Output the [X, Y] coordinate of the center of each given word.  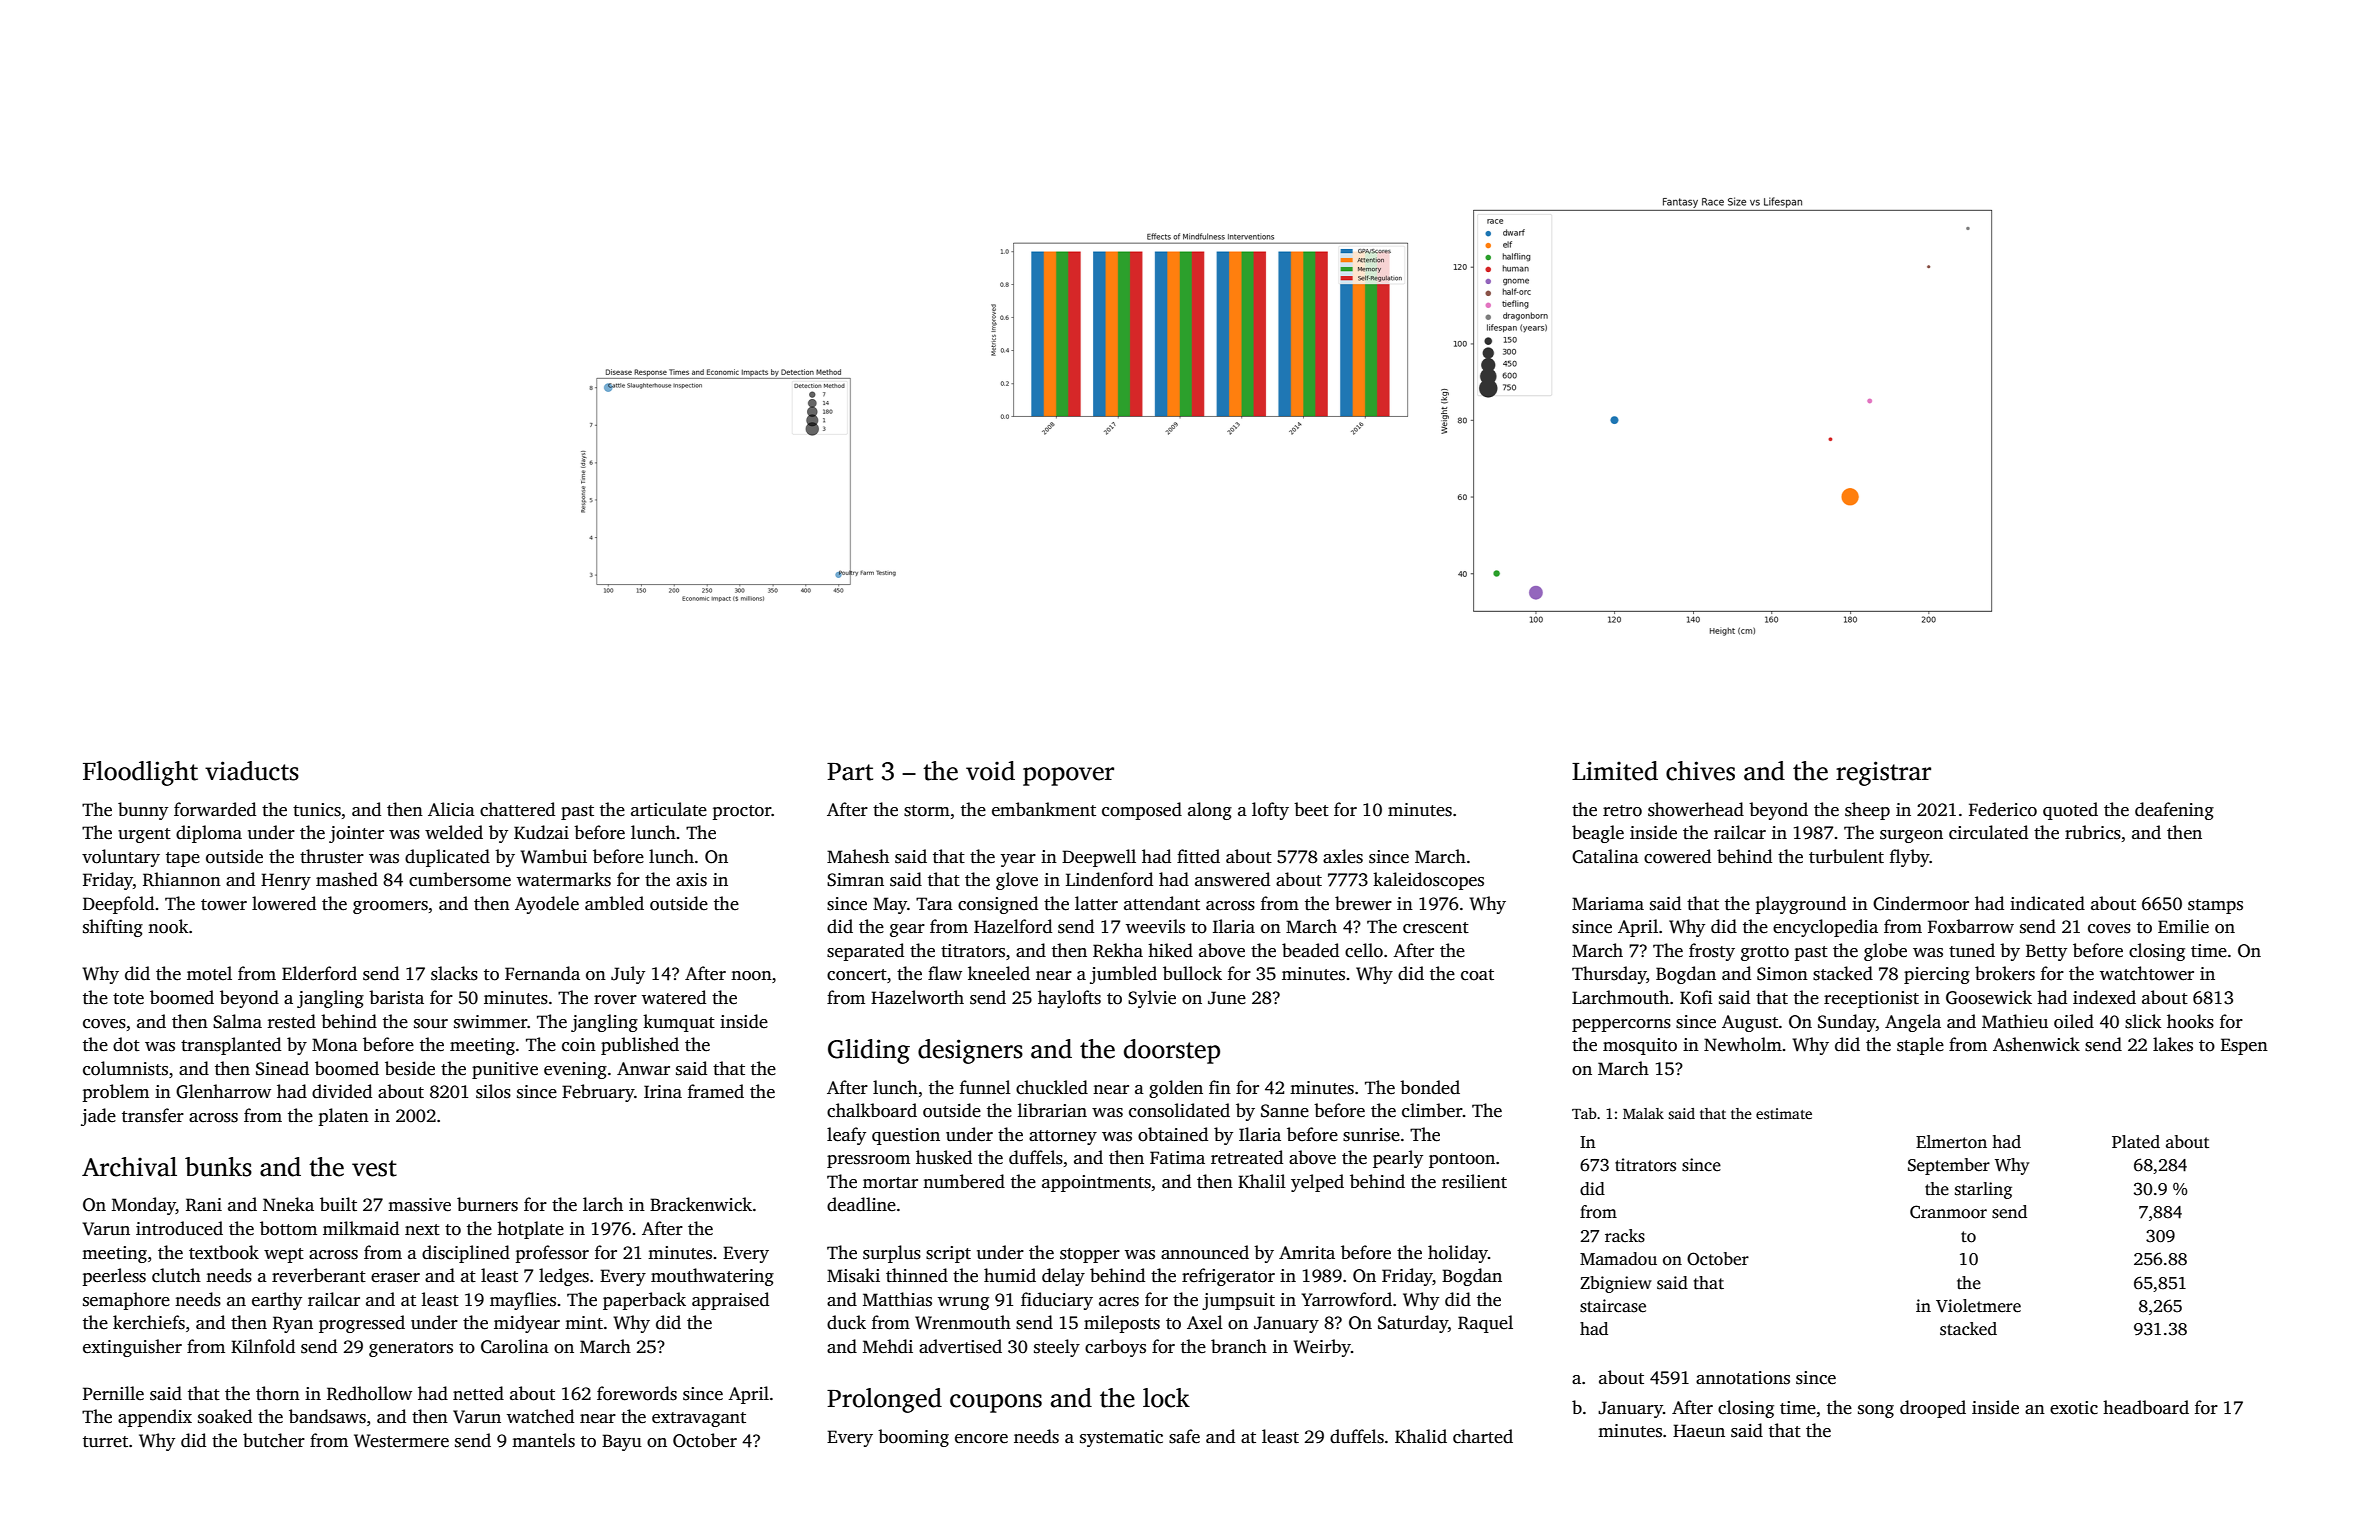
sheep [1867, 811]
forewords [637, 1393]
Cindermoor [1921, 903]
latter [1096, 903]
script [948, 1254]
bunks [218, 1167]
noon [751, 976]
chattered [517, 809]
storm [927, 811]
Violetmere [1978, 1306]
